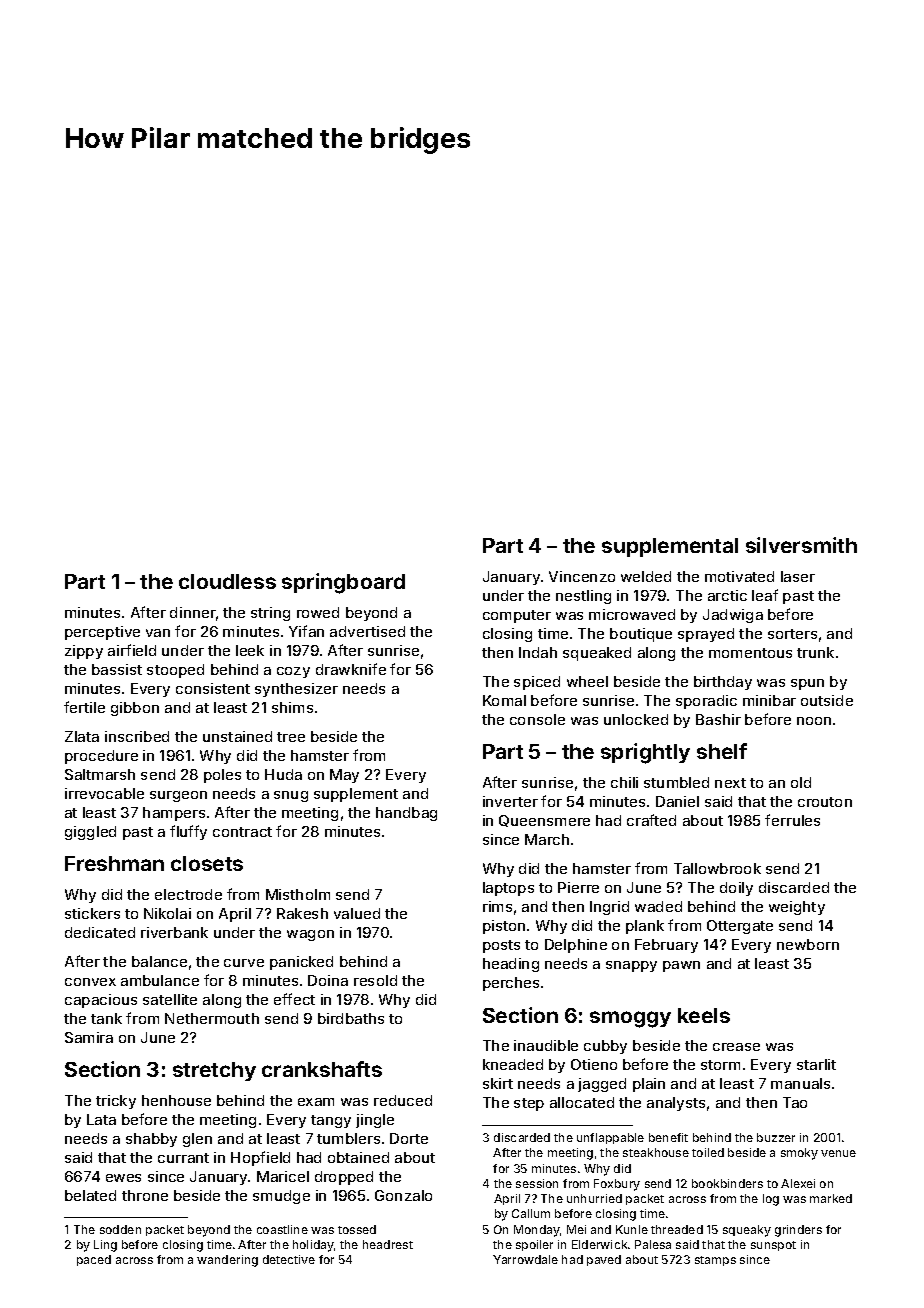  What do you see at coordinates (197, 1140) in the screenshot?
I see `glen` at bounding box center [197, 1140].
